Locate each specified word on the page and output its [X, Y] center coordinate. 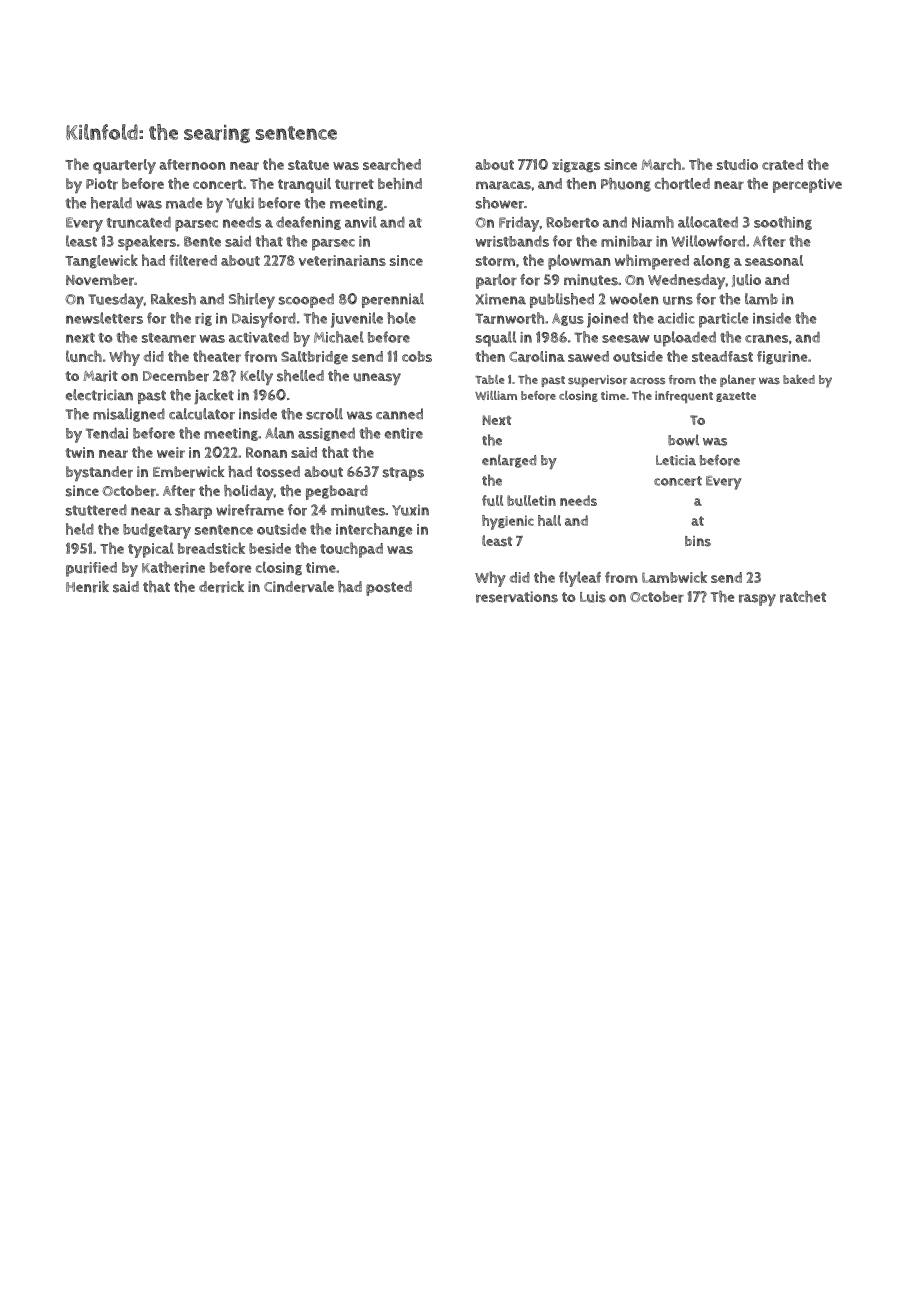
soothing [783, 223]
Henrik [87, 587]
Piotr [102, 184]
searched [392, 164]
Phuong [626, 185]
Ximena [500, 299]
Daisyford [264, 320]
